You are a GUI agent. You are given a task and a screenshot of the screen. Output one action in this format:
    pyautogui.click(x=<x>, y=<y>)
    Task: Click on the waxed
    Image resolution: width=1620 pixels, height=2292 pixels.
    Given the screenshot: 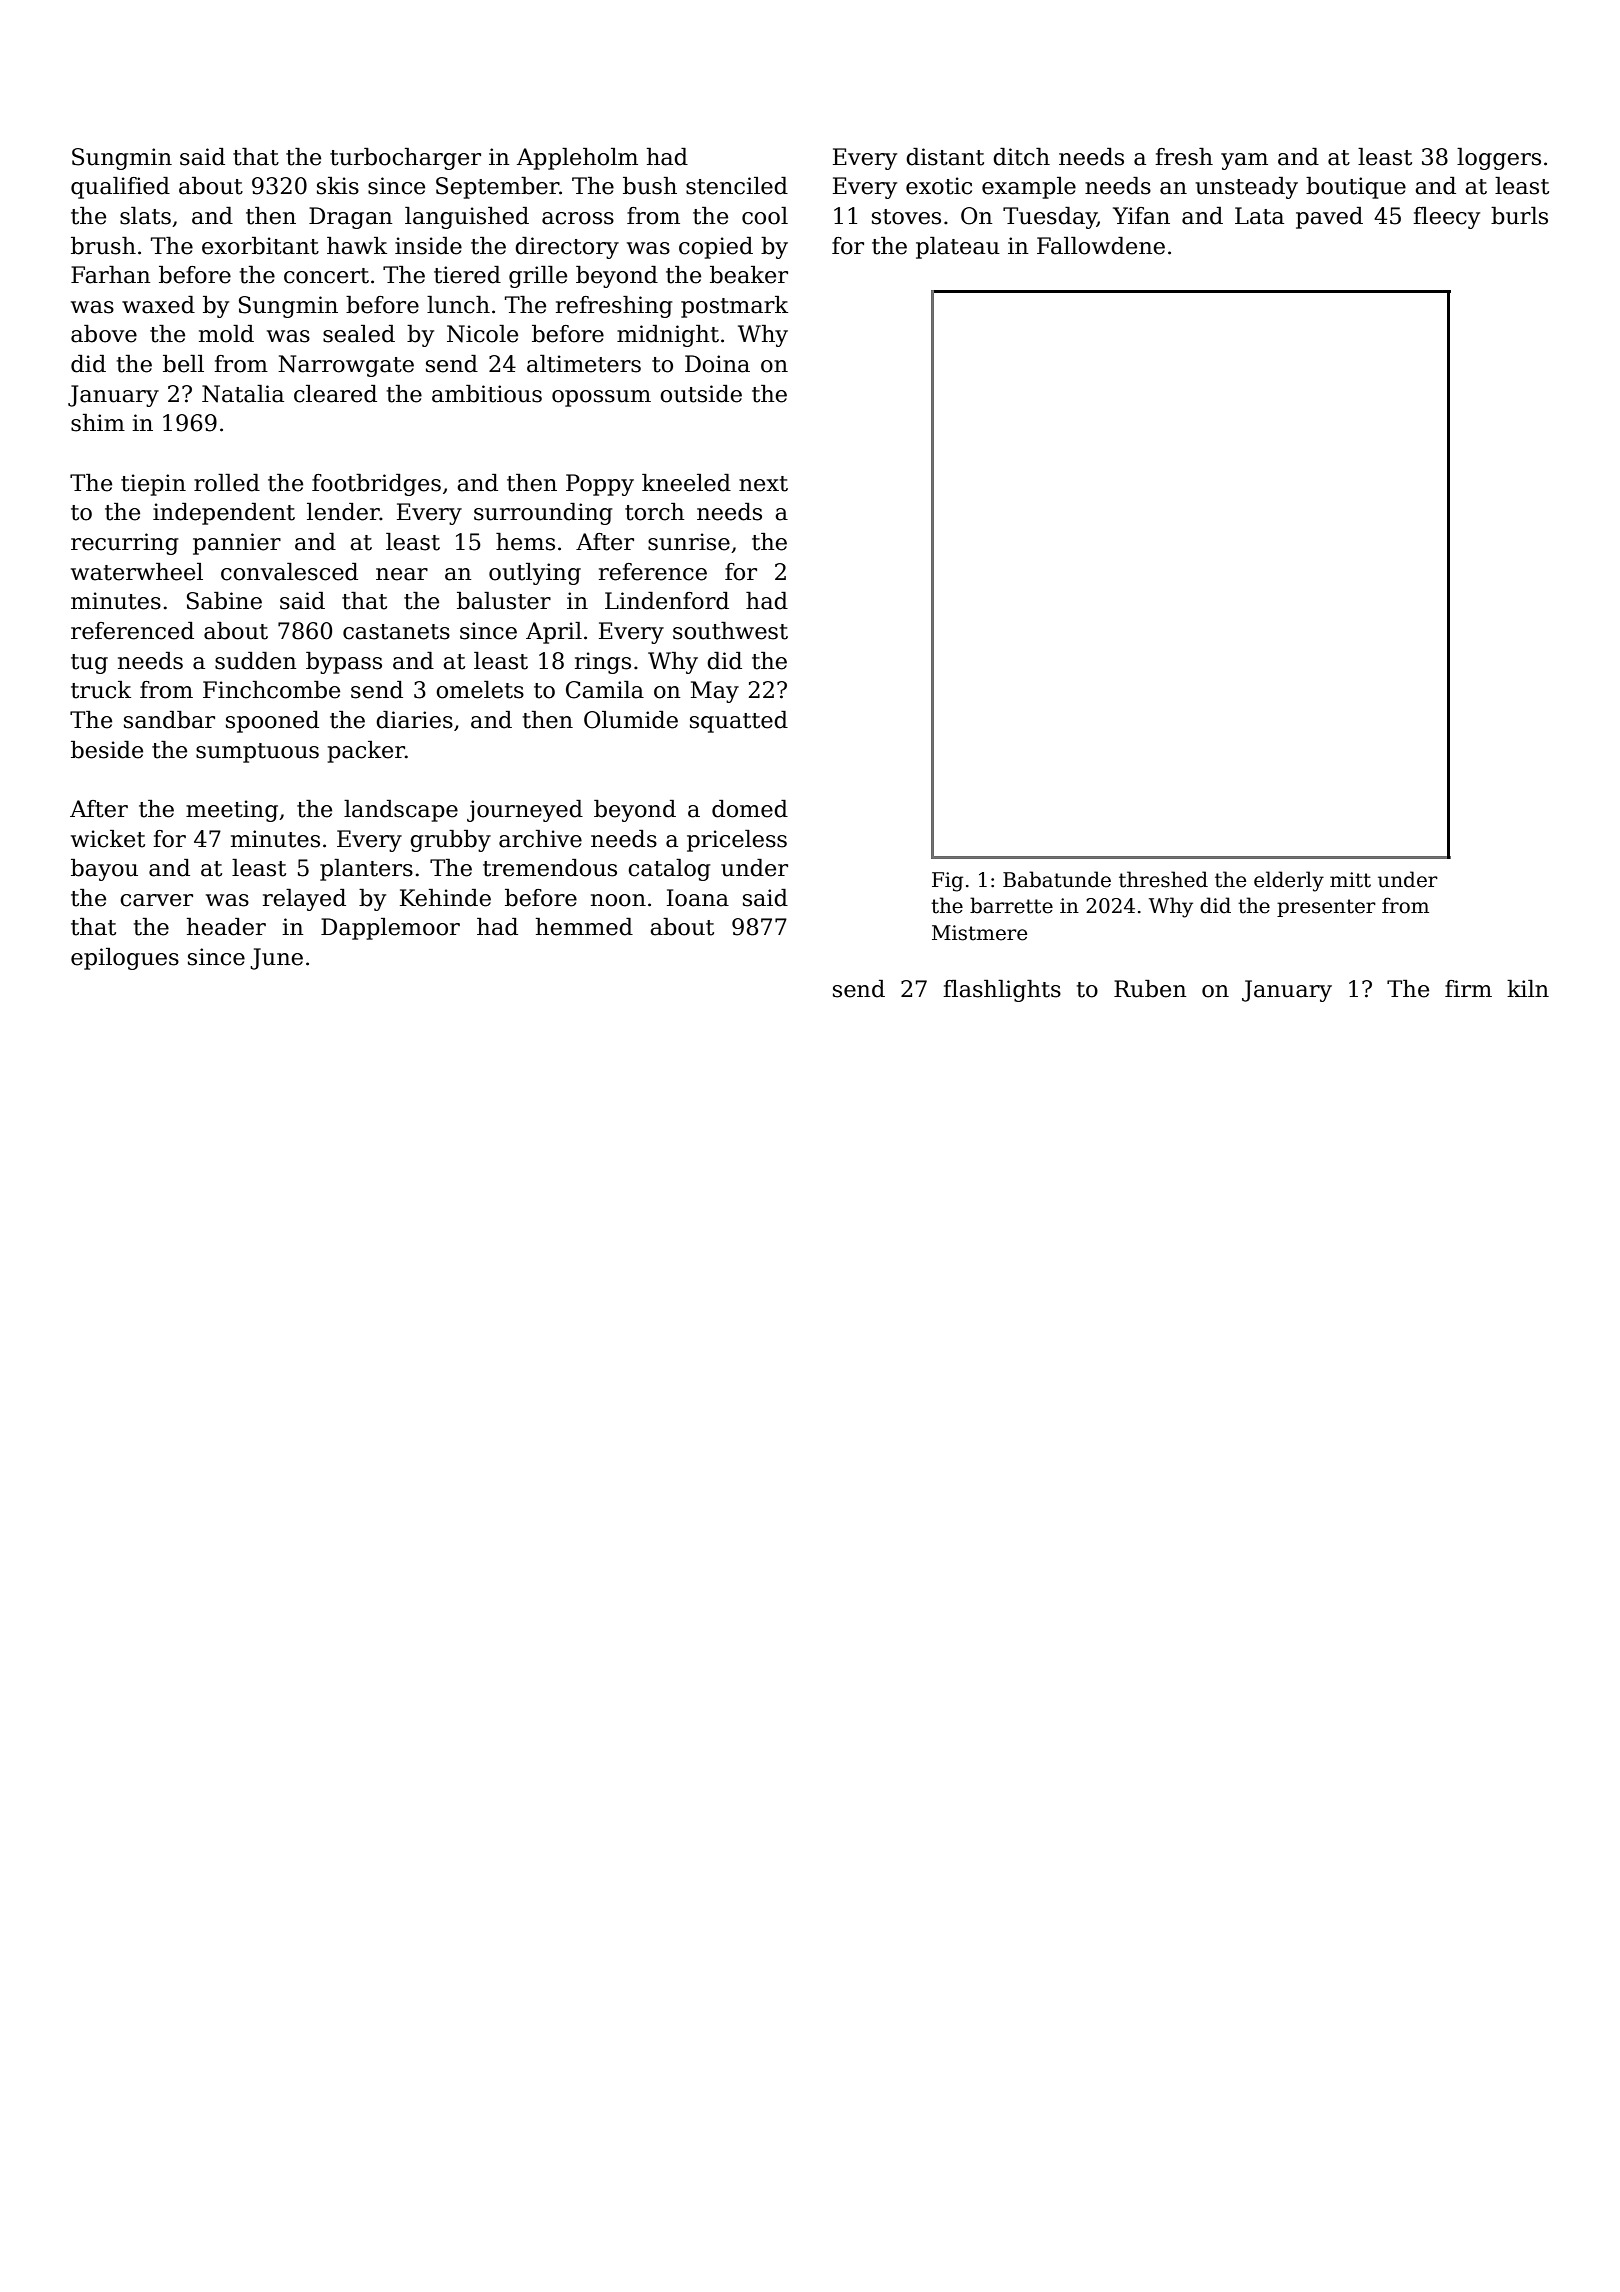 What is the action you would take?
    pyautogui.click(x=158, y=305)
